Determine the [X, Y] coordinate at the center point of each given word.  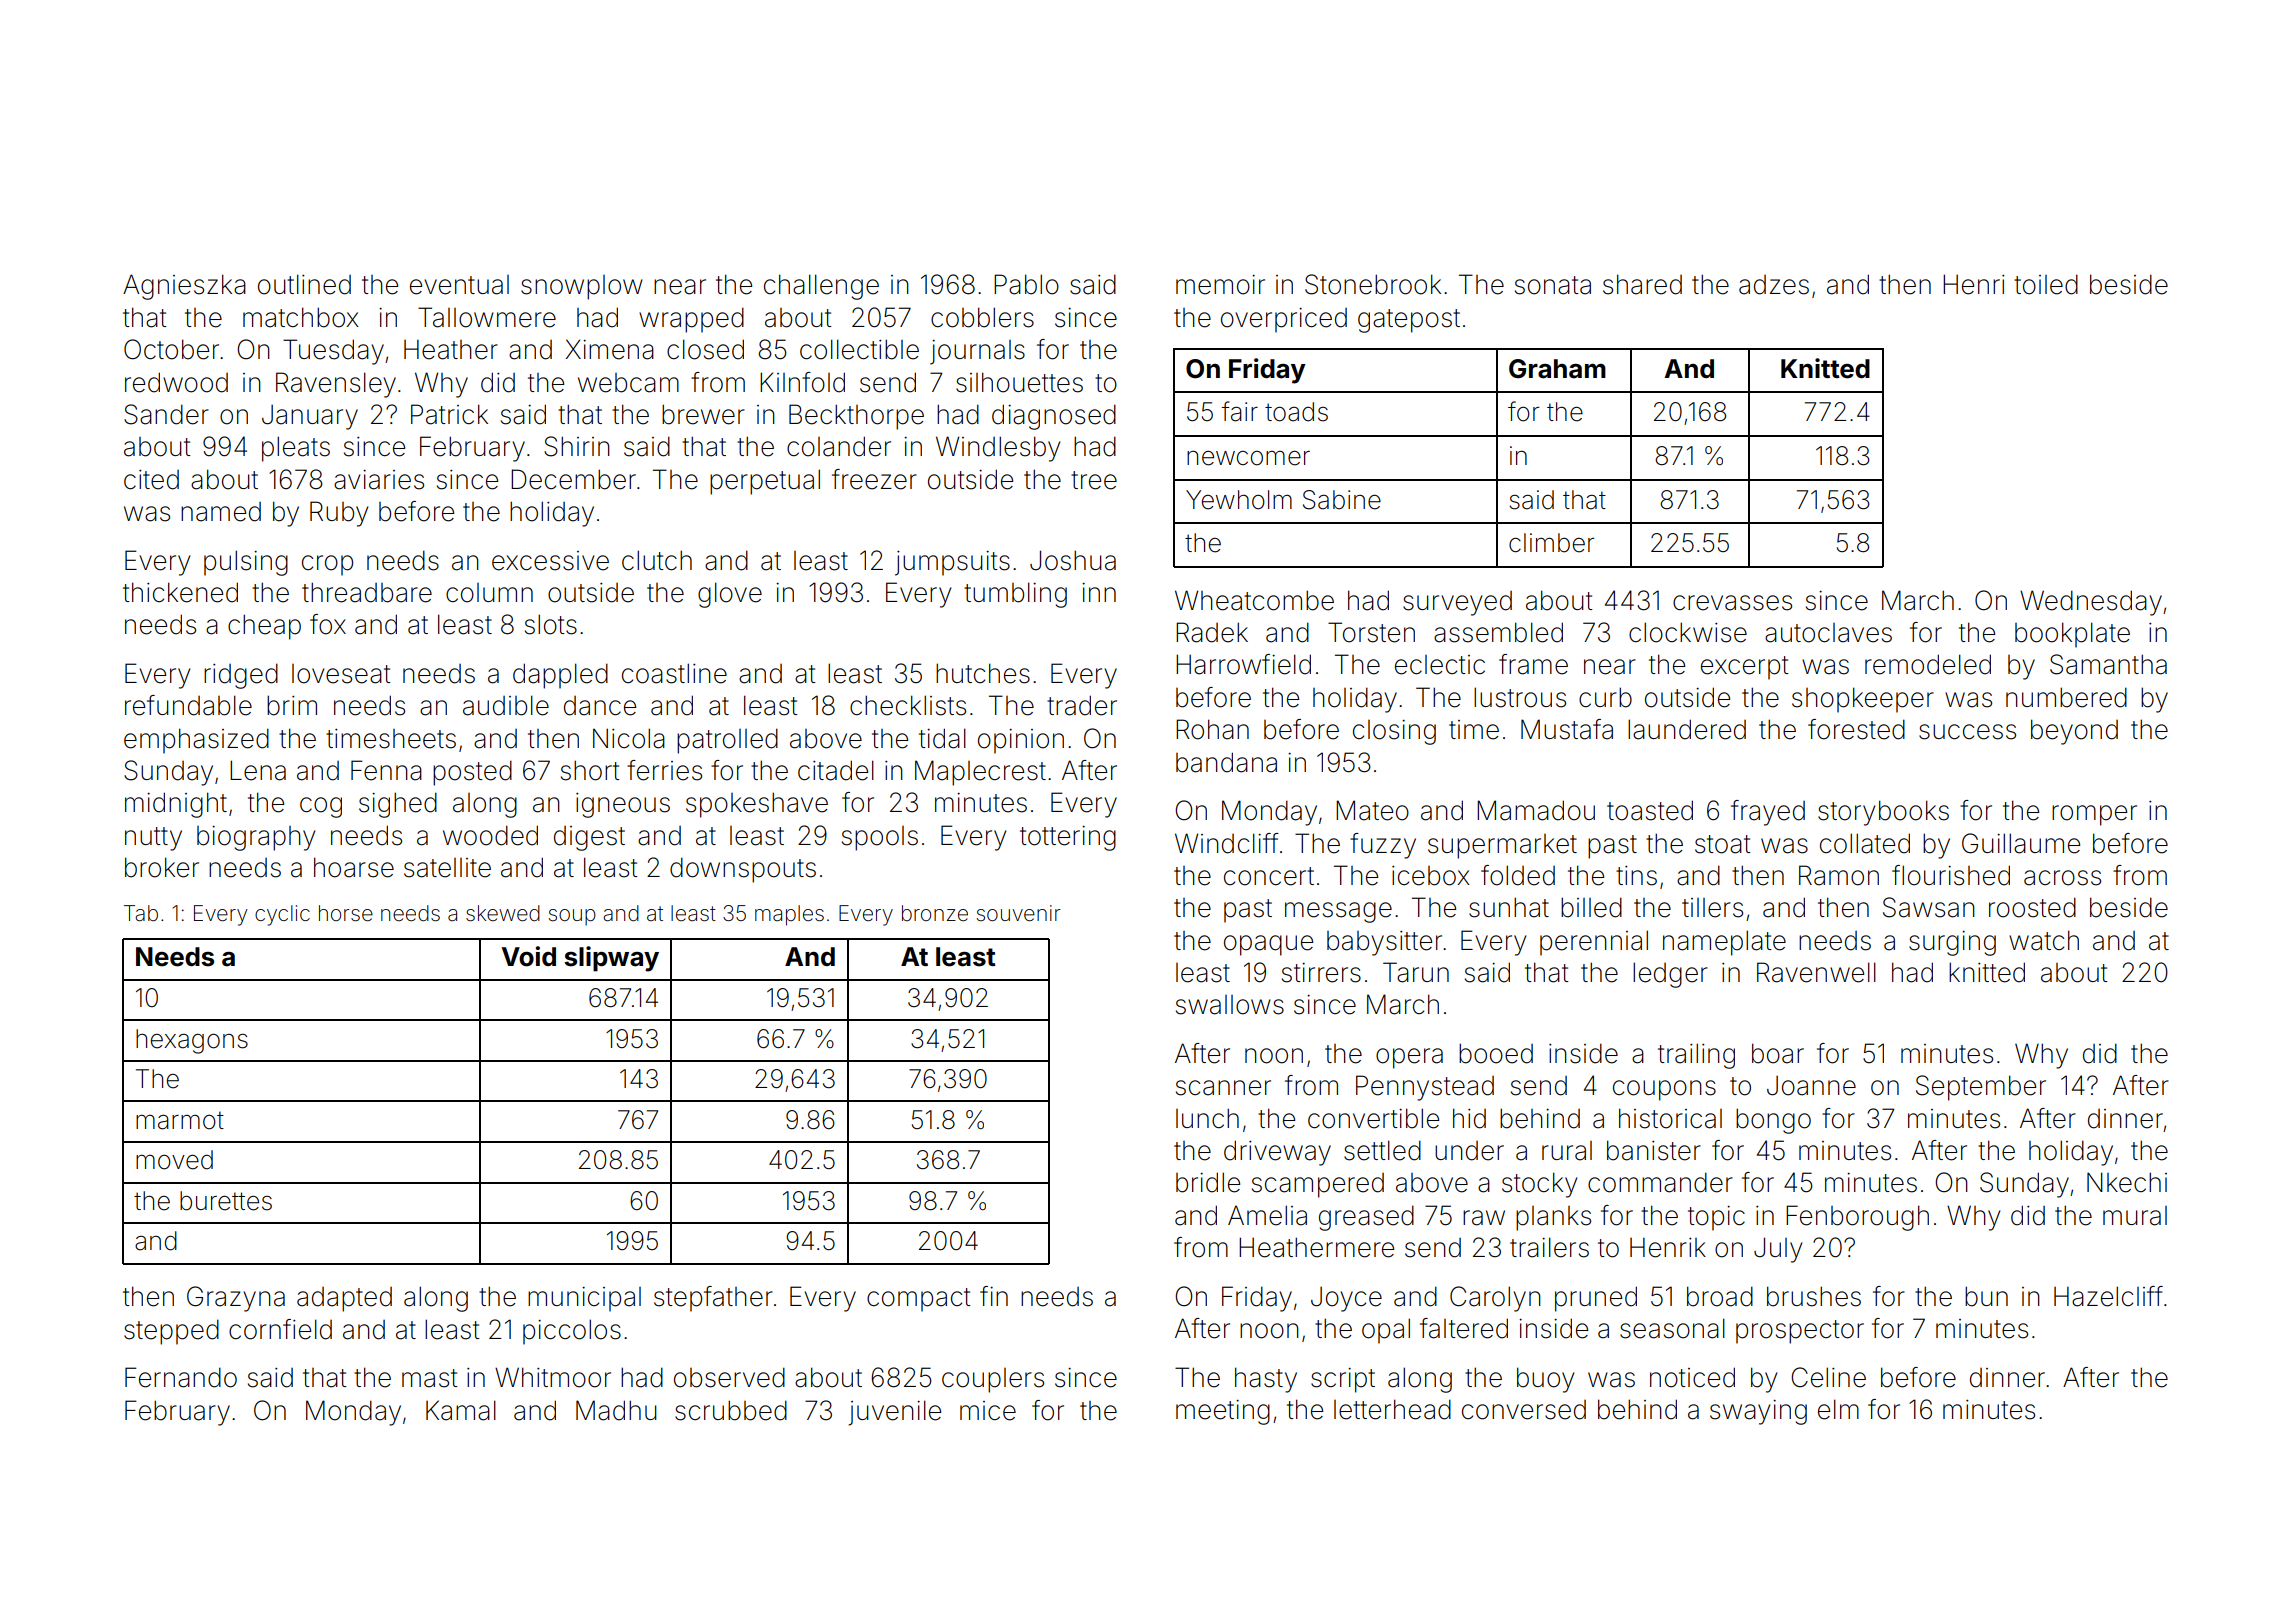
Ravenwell [1816, 972]
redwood [176, 382]
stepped [171, 1332]
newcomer [1248, 458]
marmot [180, 1120]
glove [730, 595]
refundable [188, 705]
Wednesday [2091, 603]
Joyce [1346, 1299]
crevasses [1732, 603]
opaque [1268, 945]
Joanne [1811, 1086]
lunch [1207, 1118]
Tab [141, 913]
